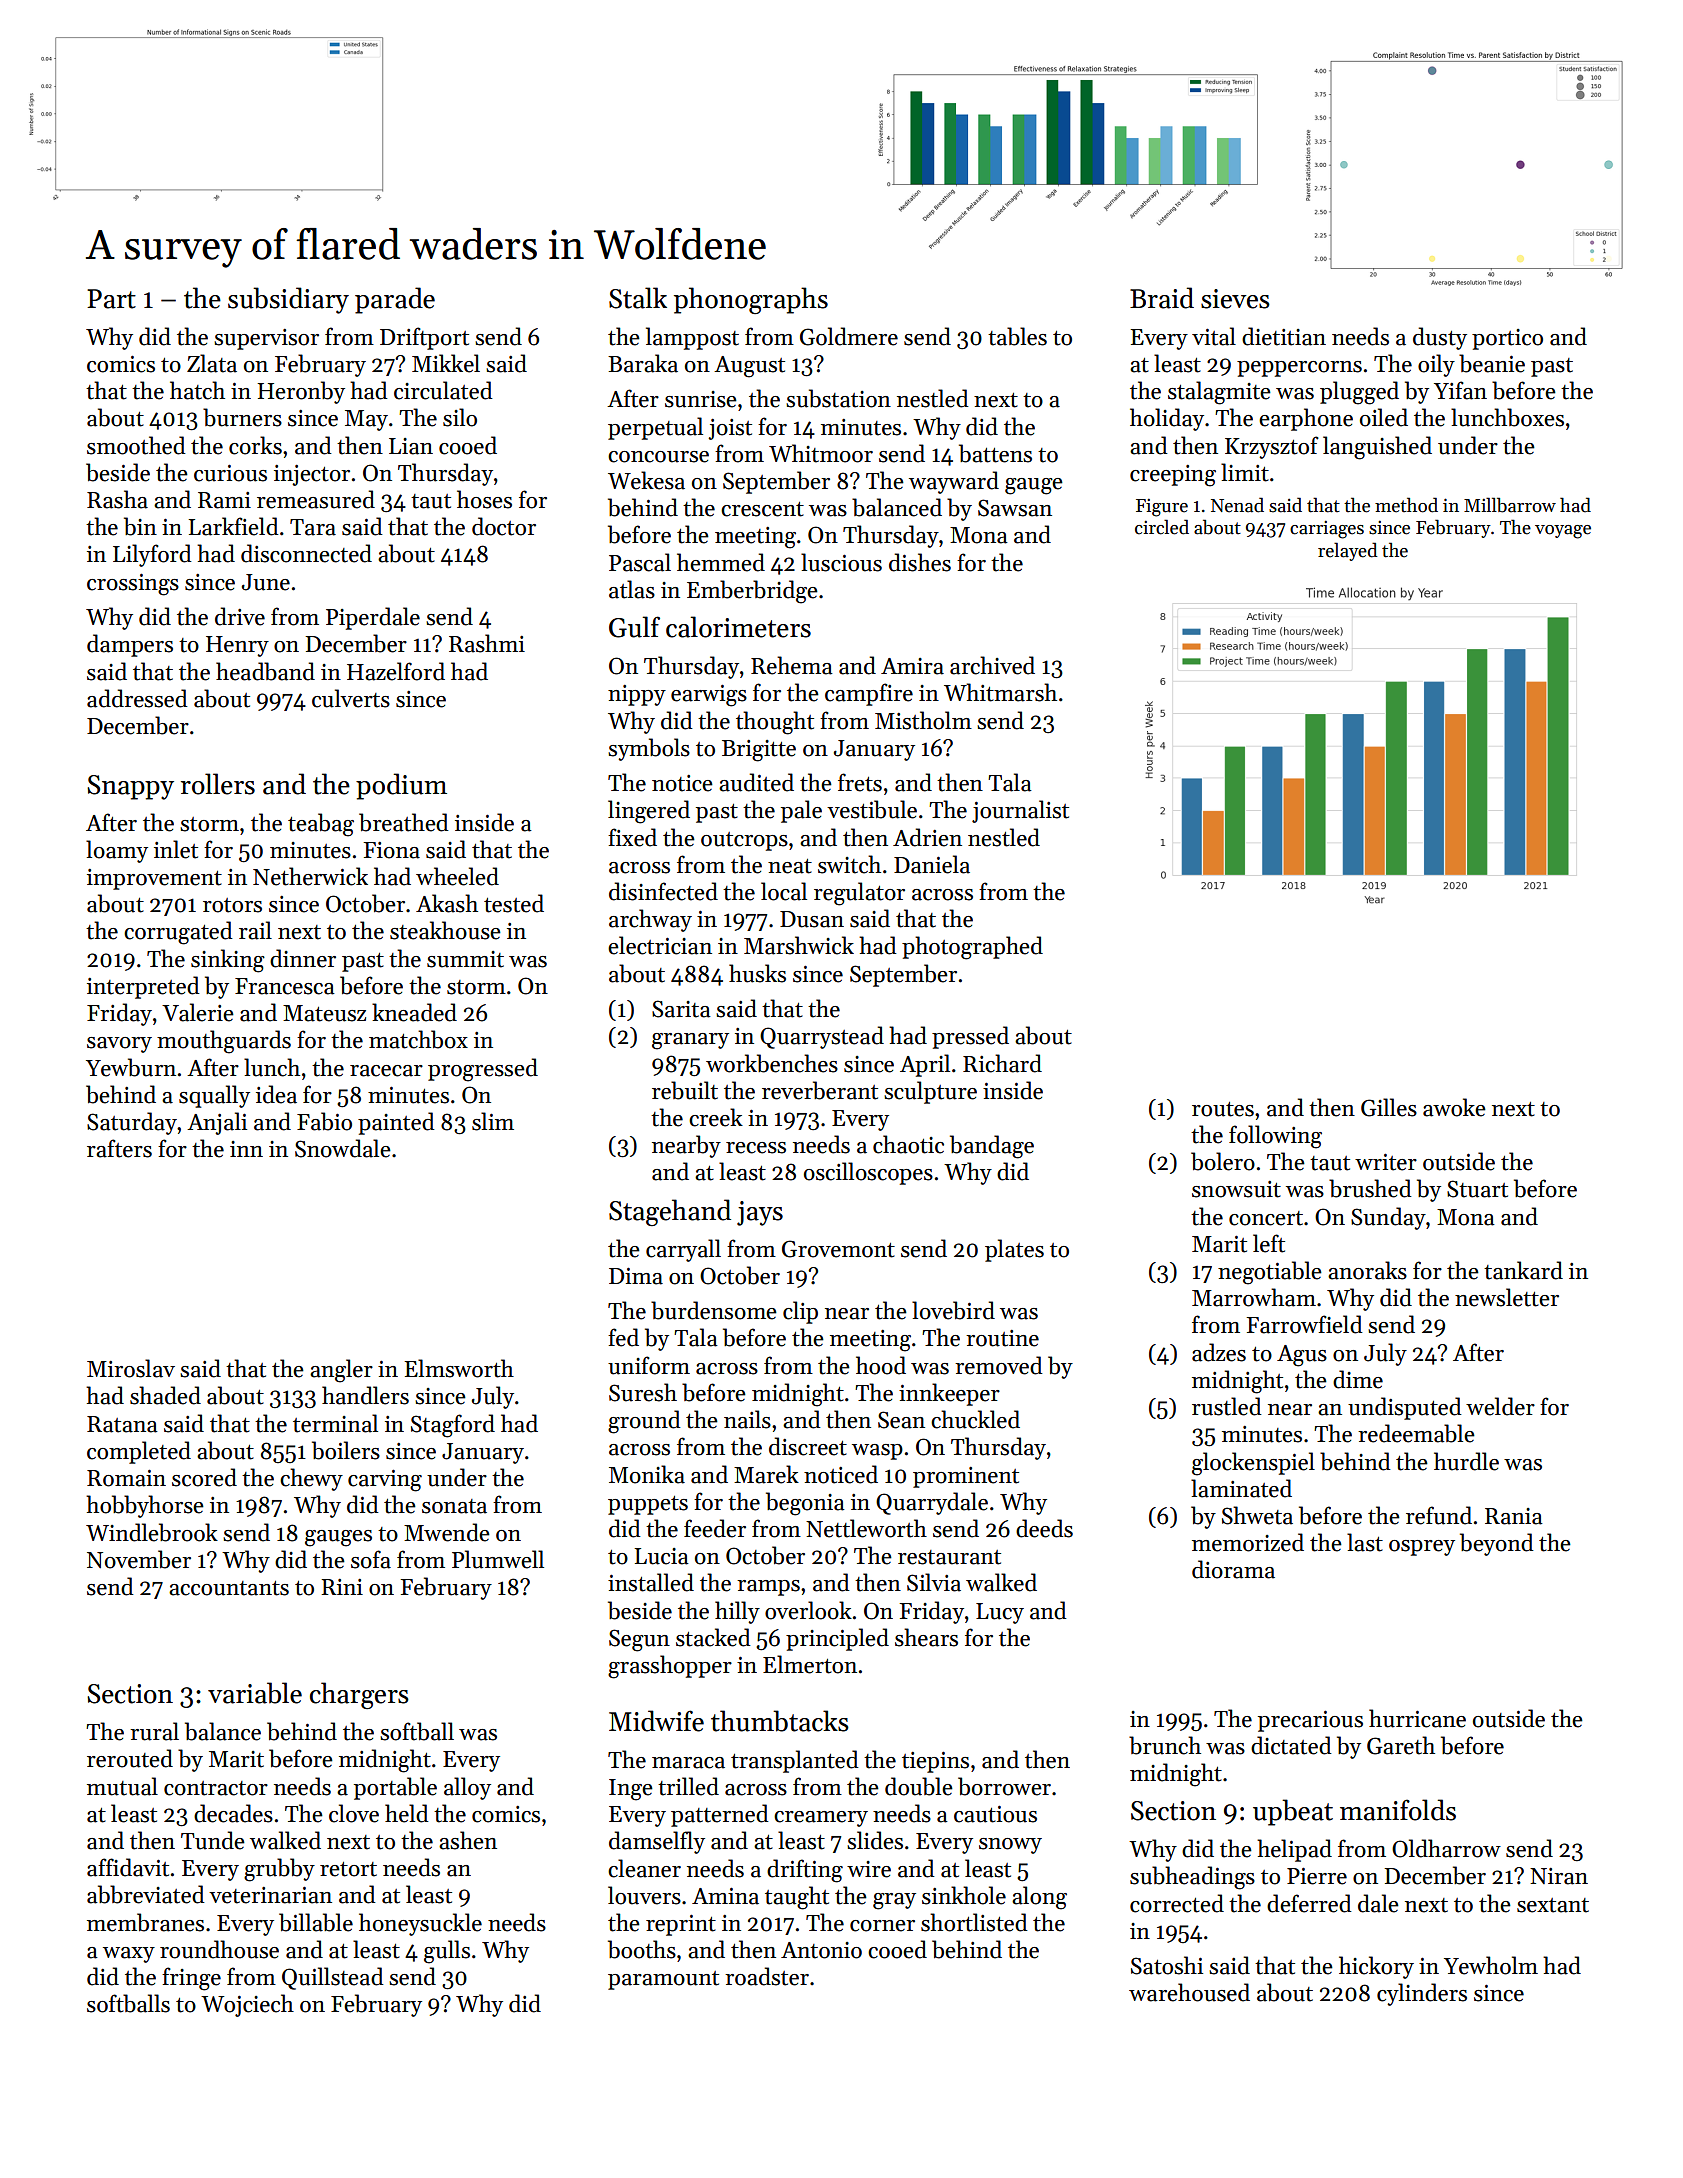 The width and height of the screenshot is (1683, 2178). Describe the element at coordinates (460, 417) in the screenshot. I see `silo` at that location.
